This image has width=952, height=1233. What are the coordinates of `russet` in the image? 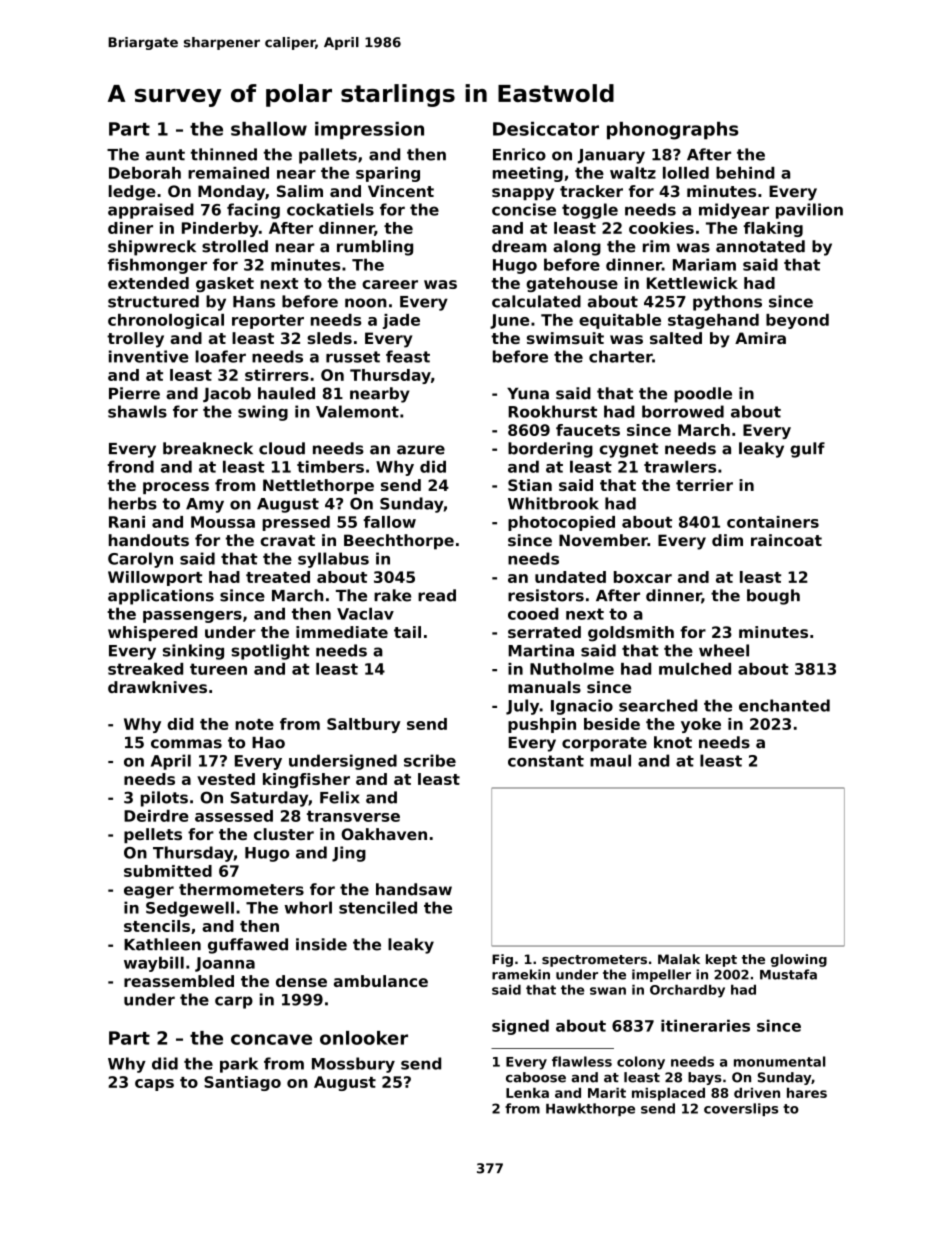 It's located at (353, 357).
